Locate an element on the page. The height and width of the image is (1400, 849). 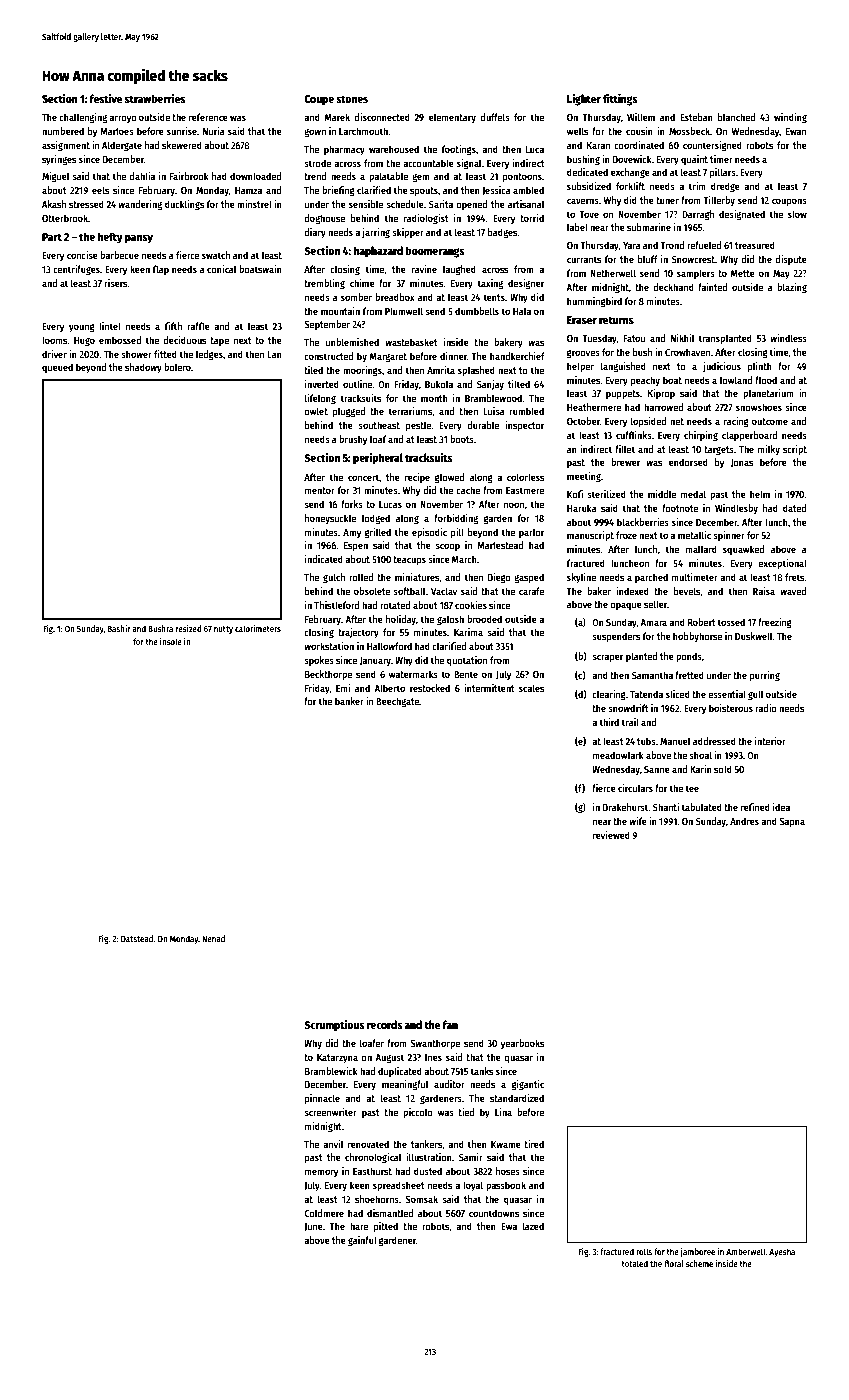
grilled is located at coordinates (378, 533).
